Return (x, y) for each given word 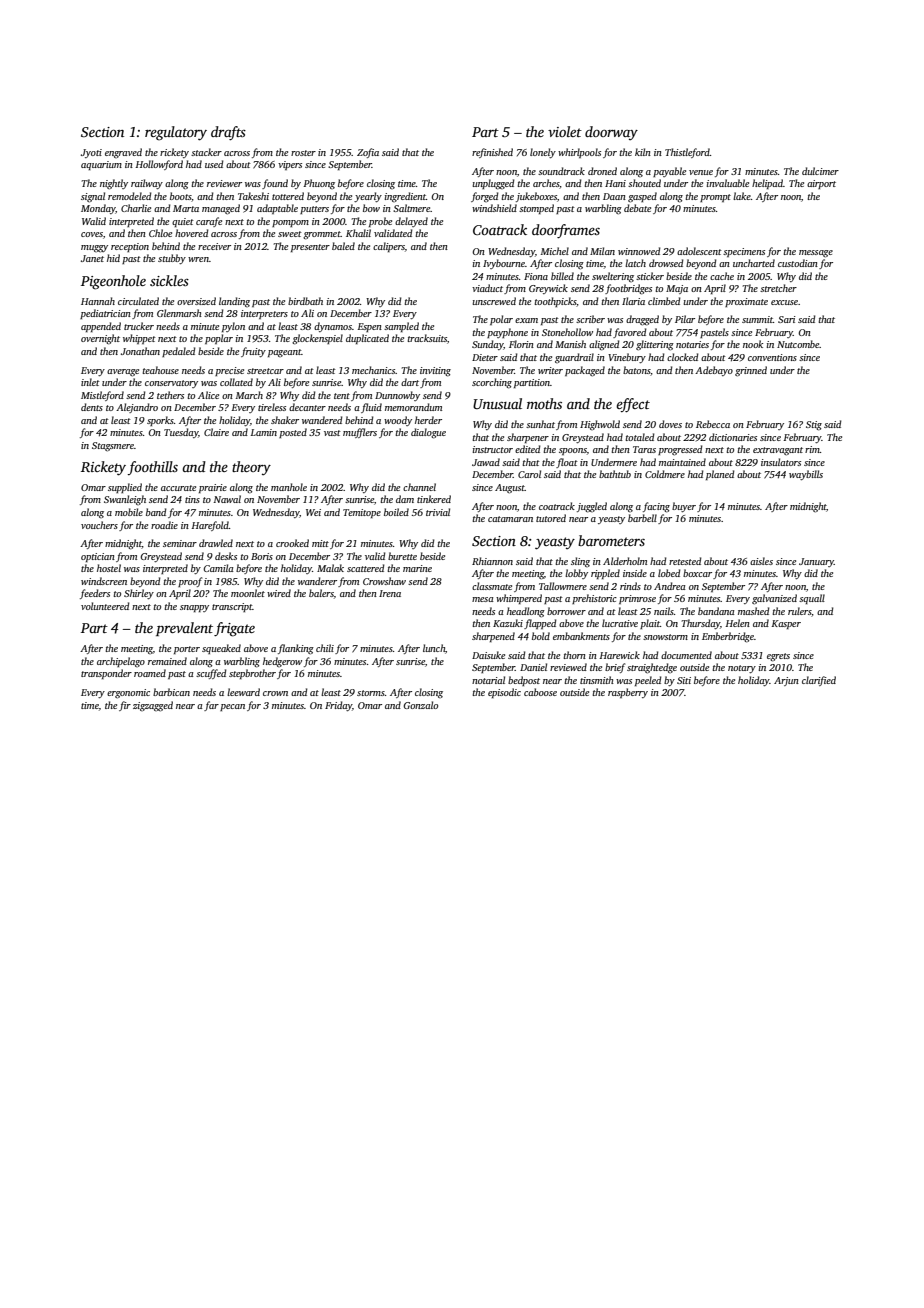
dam (405, 499)
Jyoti (91, 153)
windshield (494, 208)
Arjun (786, 681)
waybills (806, 475)
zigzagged (153, 706)
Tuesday (181, 433)
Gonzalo (420, 705)
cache (722, 276)
